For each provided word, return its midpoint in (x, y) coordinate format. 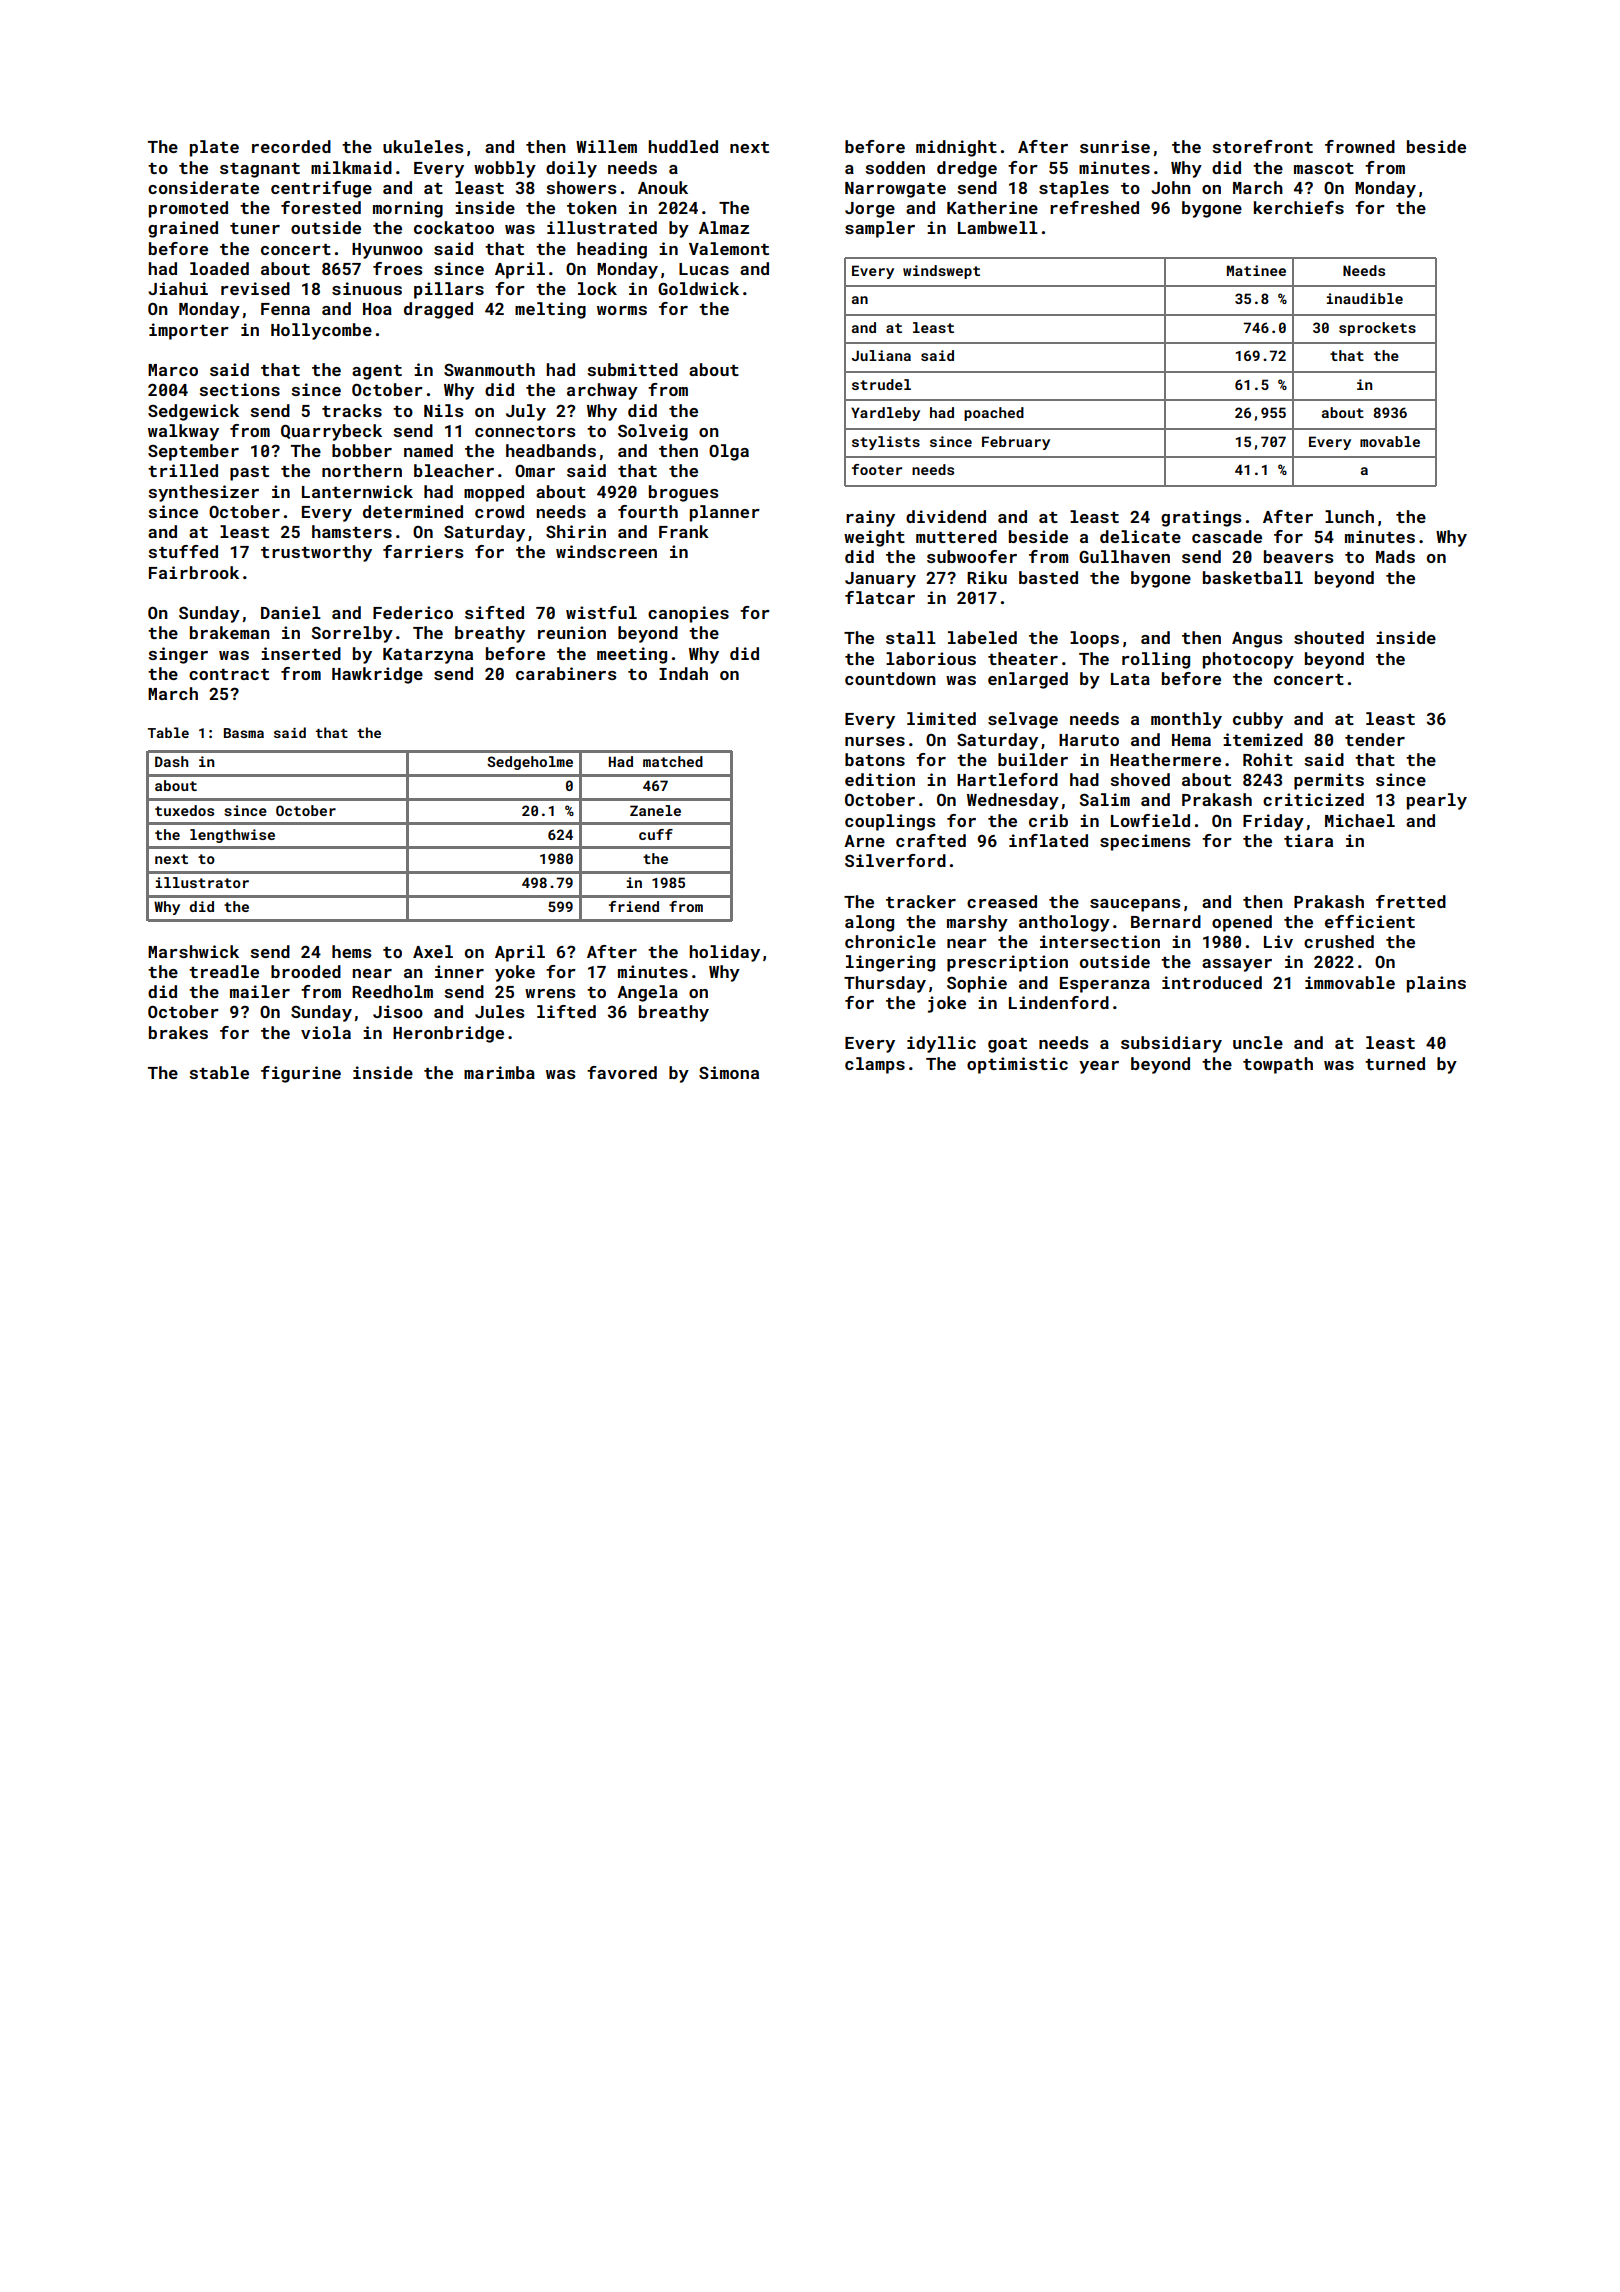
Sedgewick (193, 412)
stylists (886, 443)
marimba (499, 1072)
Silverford (895, 860)
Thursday (885, 984)
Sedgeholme (530, 763)
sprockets (1377, 329)
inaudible (1365, 298)
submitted (632, 369)
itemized (1263, 739)
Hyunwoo (387, 251)
